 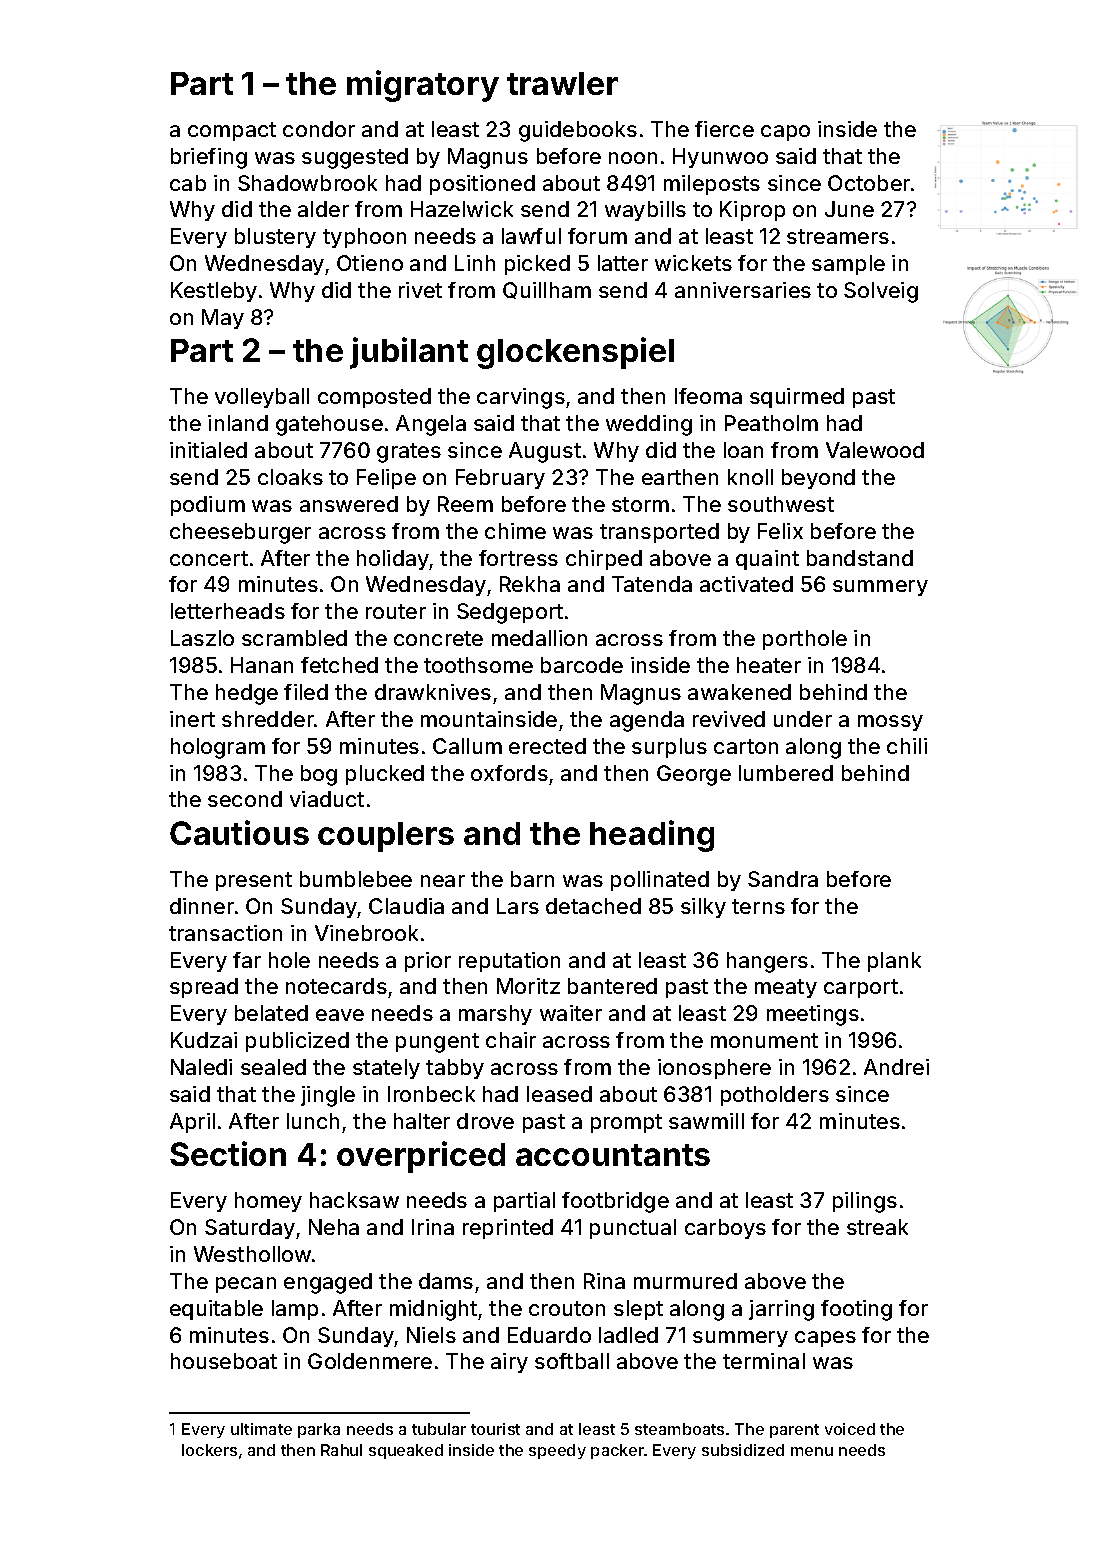 I want to click on Valewood, so click(x=875, y=450).
